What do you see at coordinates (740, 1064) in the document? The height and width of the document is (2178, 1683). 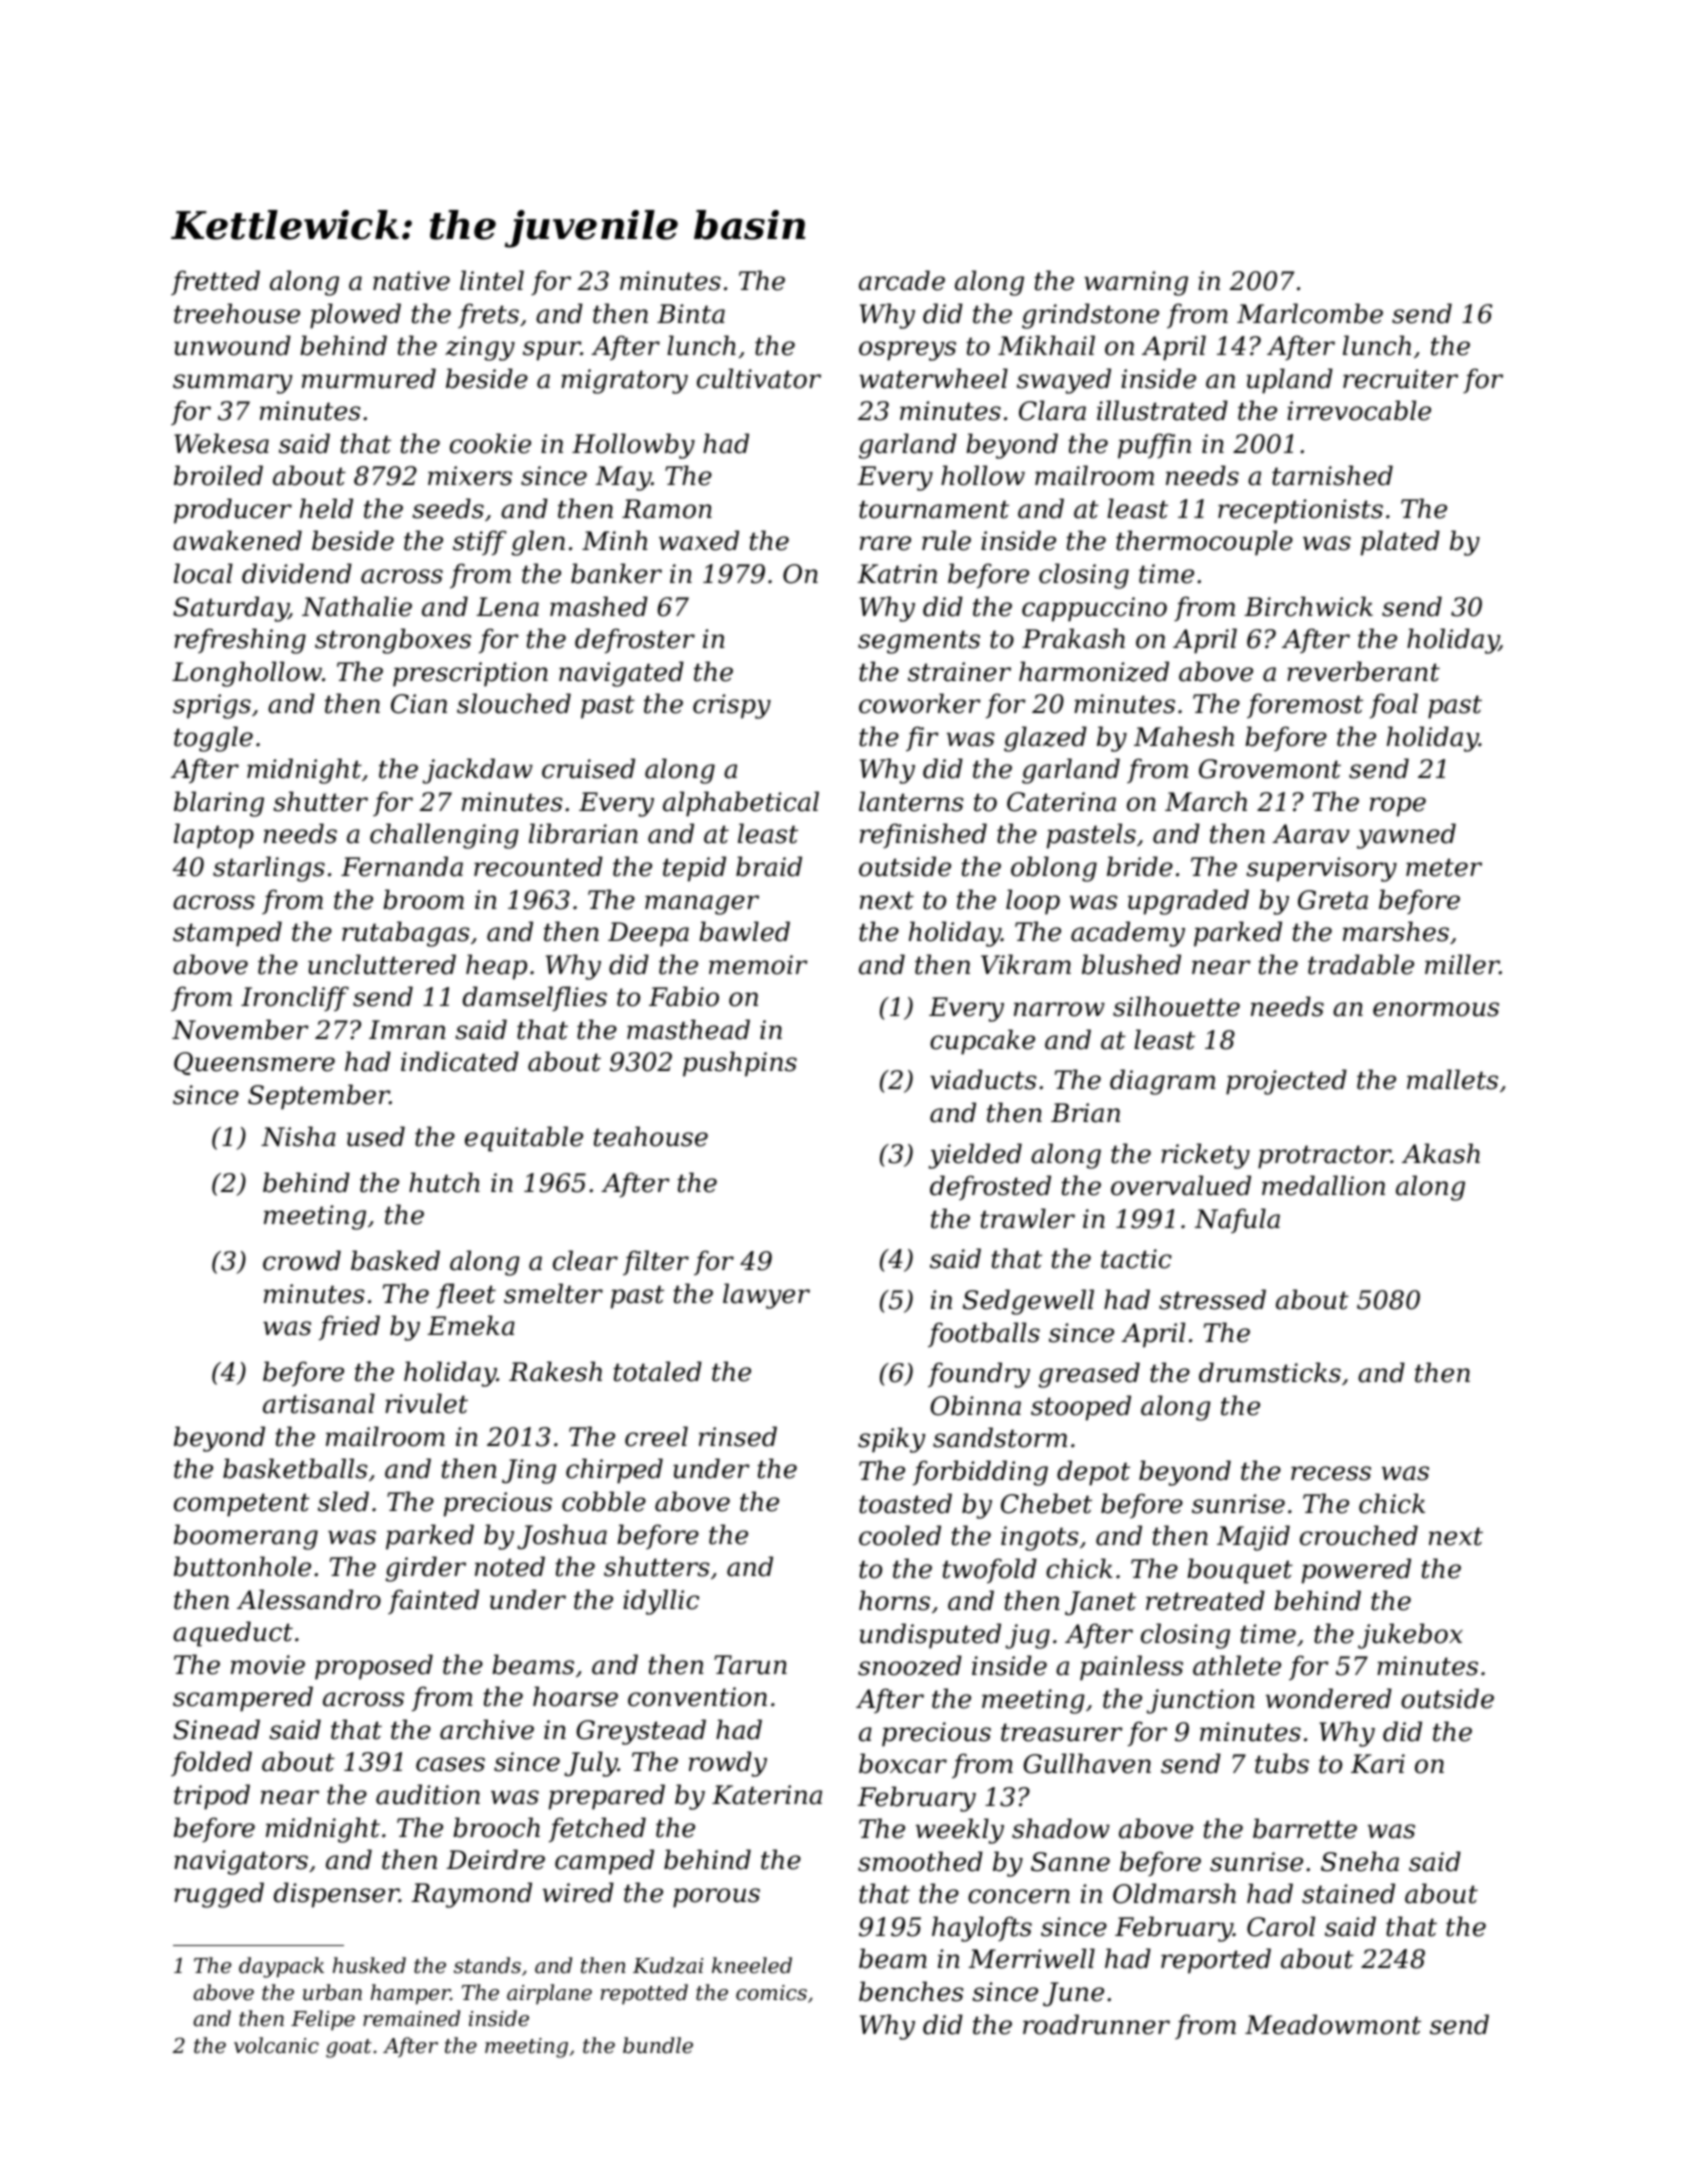 I see `pushpins` at bounding box center [740, 1064].
